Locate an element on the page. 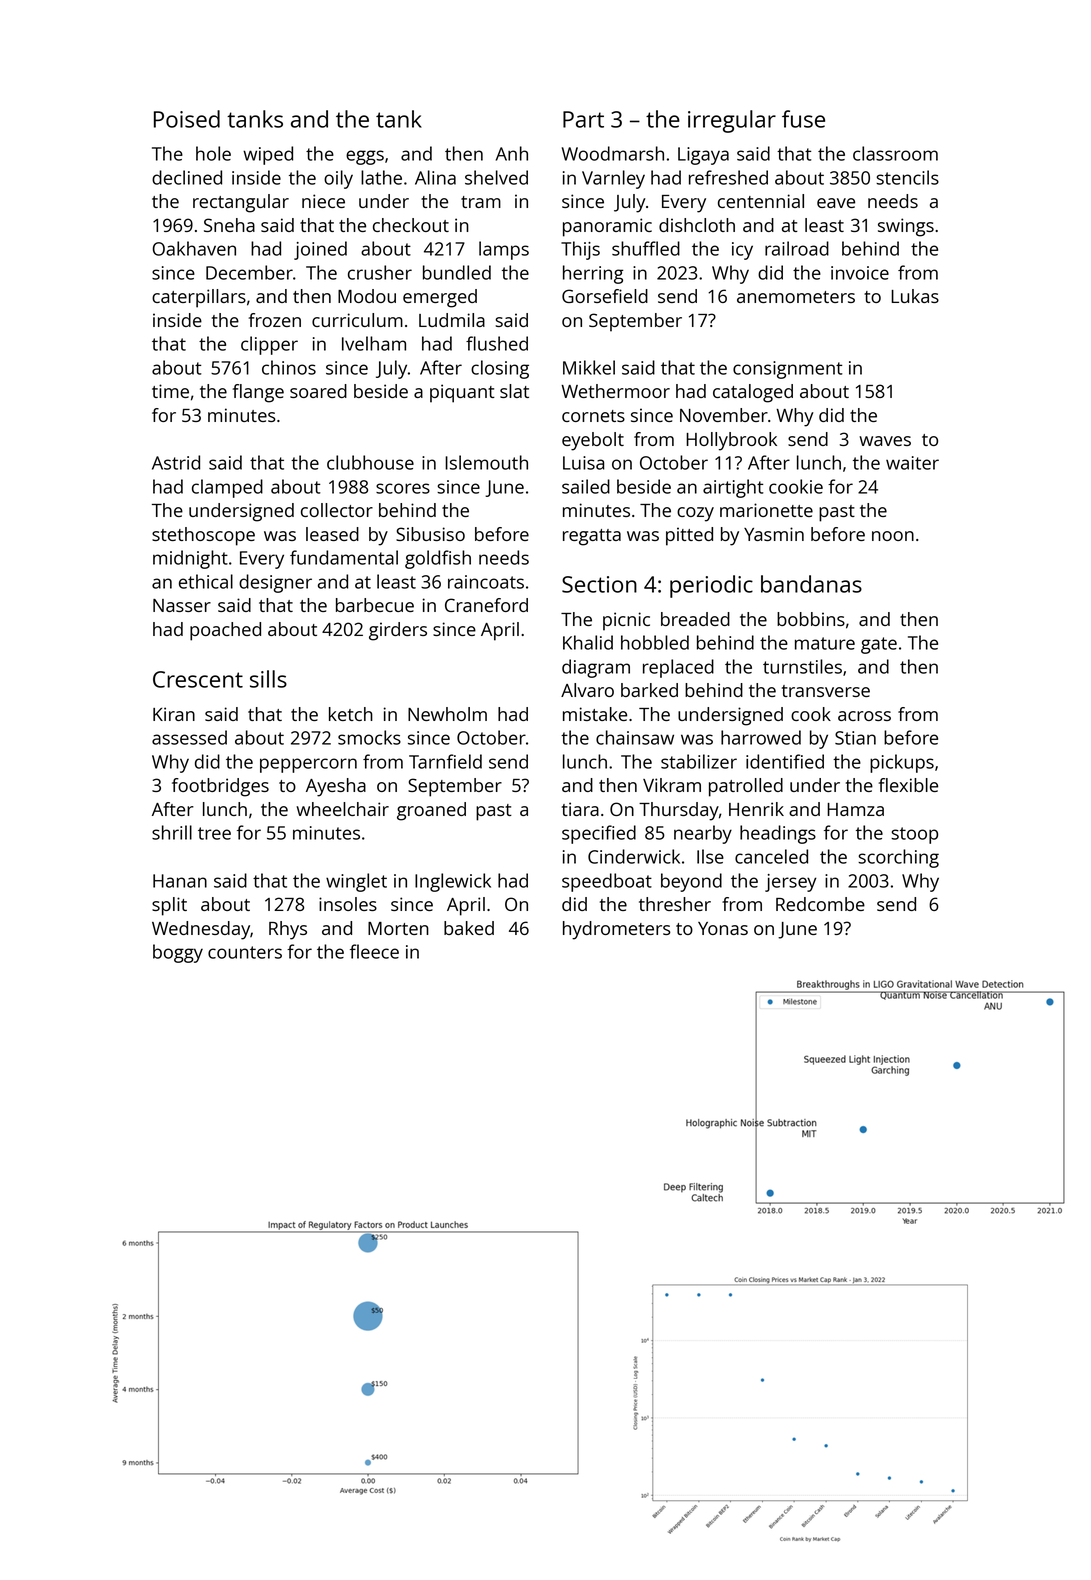 The width and height of the page is (1091, 1580). Inglewick is located at coordinates (453, 882).
